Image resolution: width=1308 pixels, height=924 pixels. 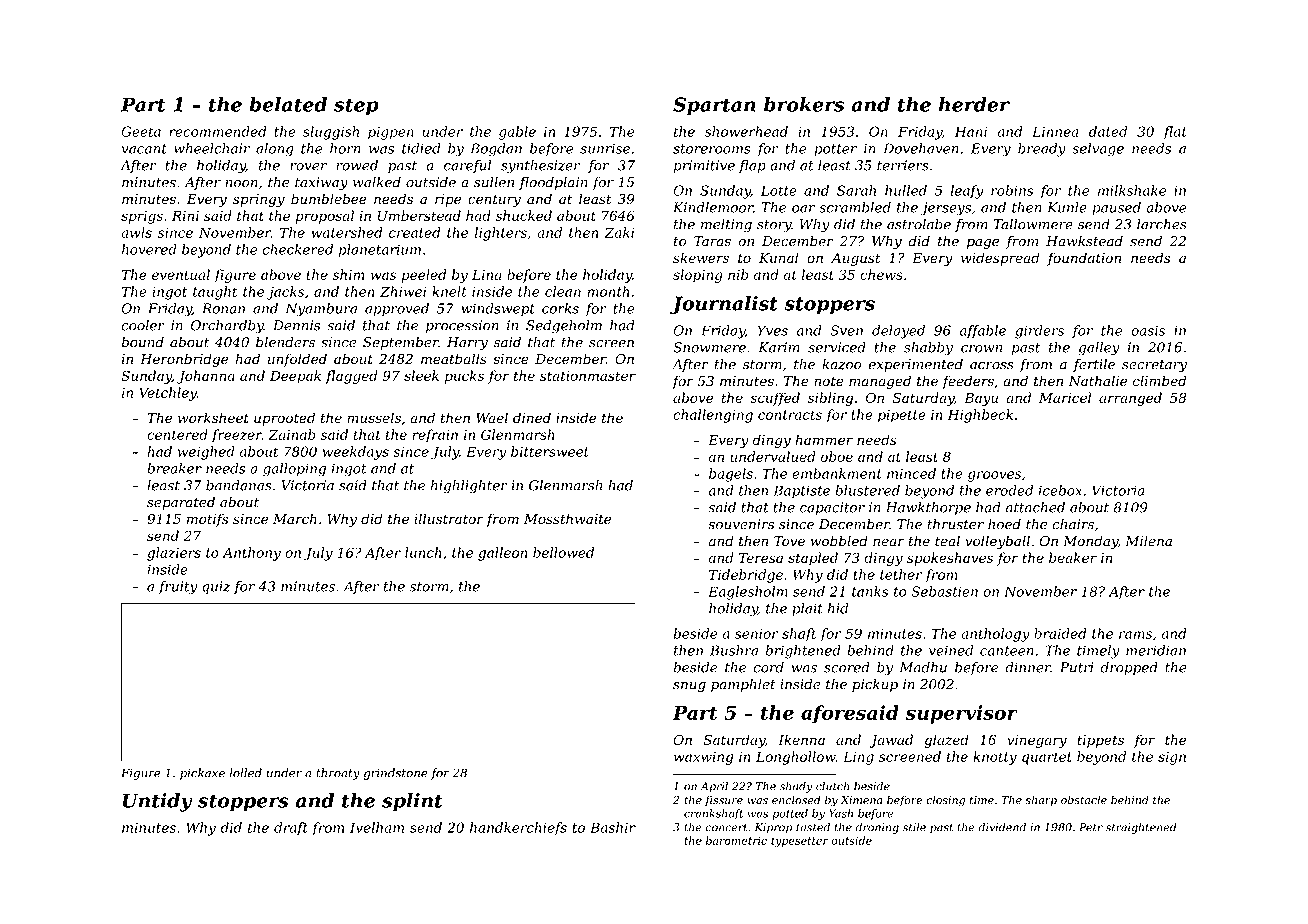 I want to click on flat, so click(x=1175, y=133).
